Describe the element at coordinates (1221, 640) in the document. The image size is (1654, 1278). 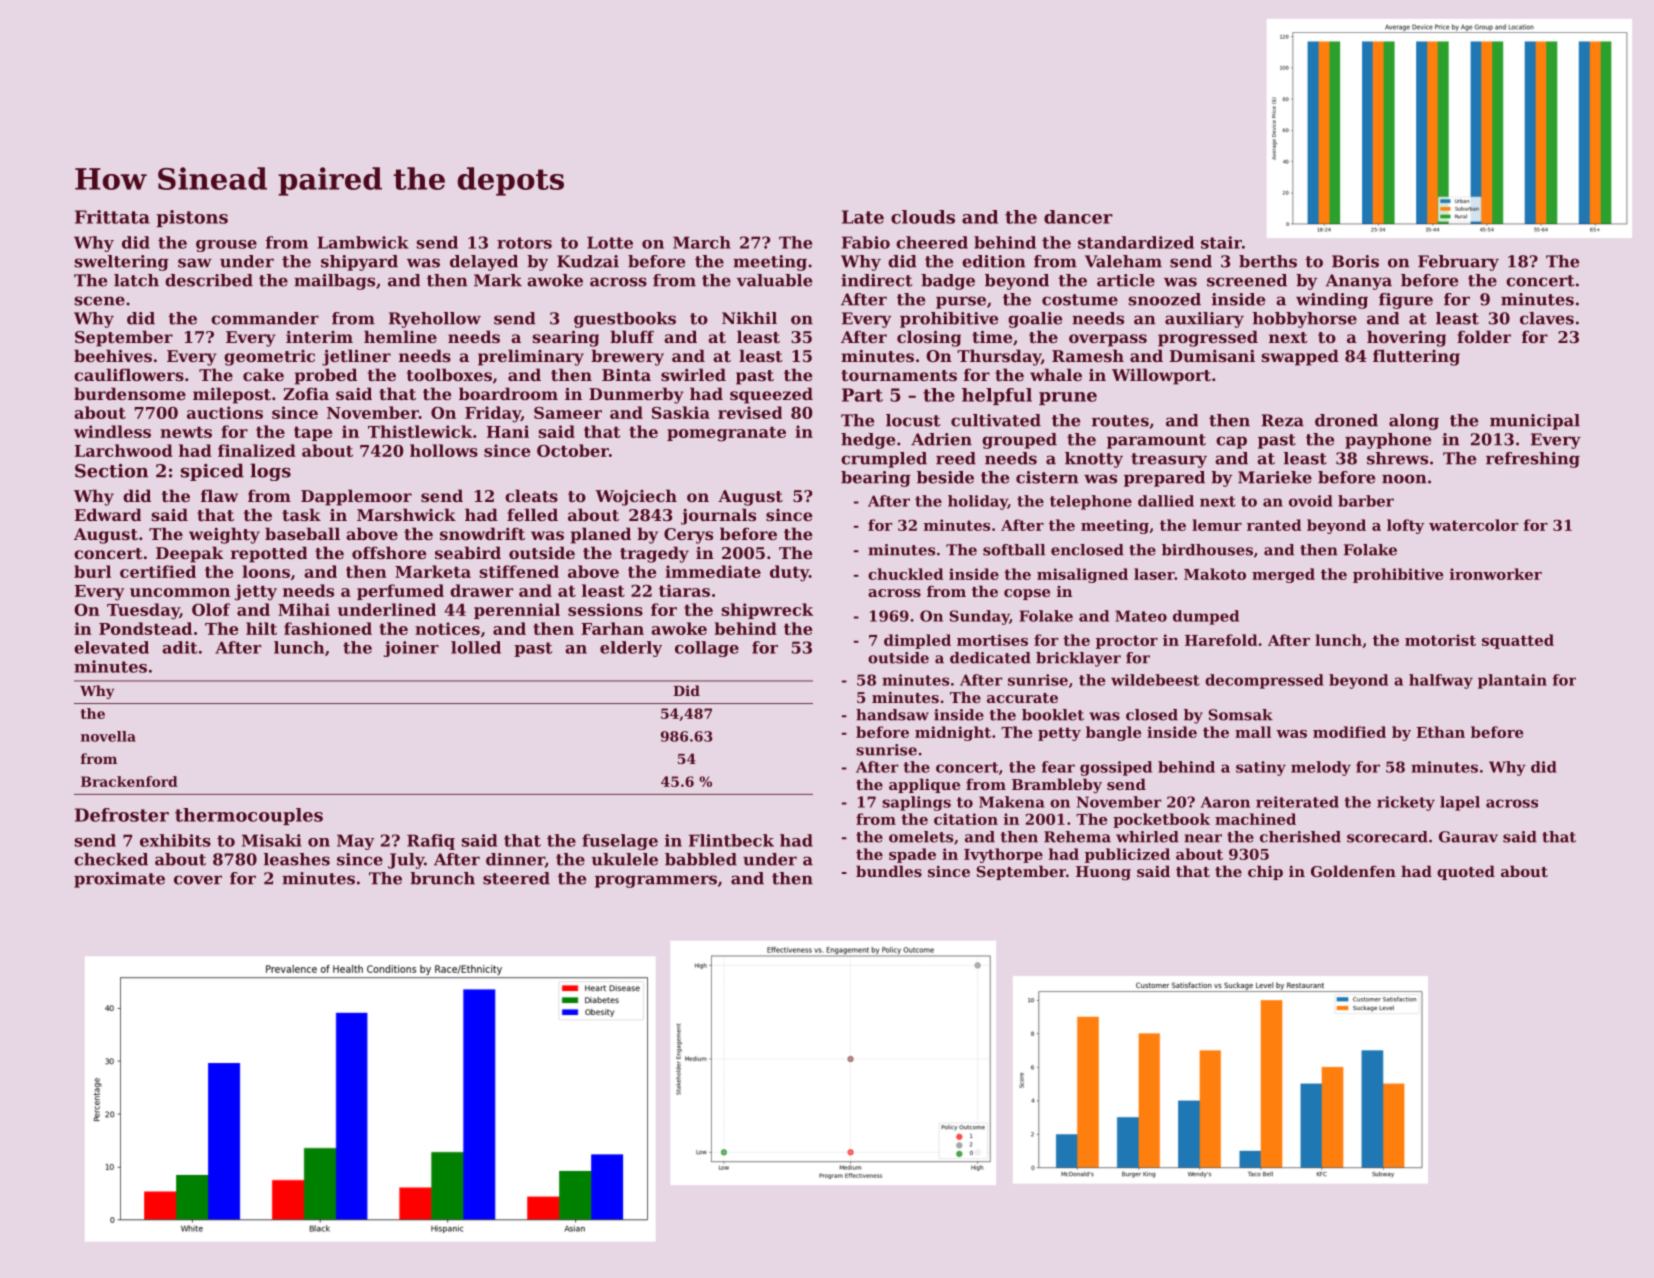
I see `Harefold` at that location.
